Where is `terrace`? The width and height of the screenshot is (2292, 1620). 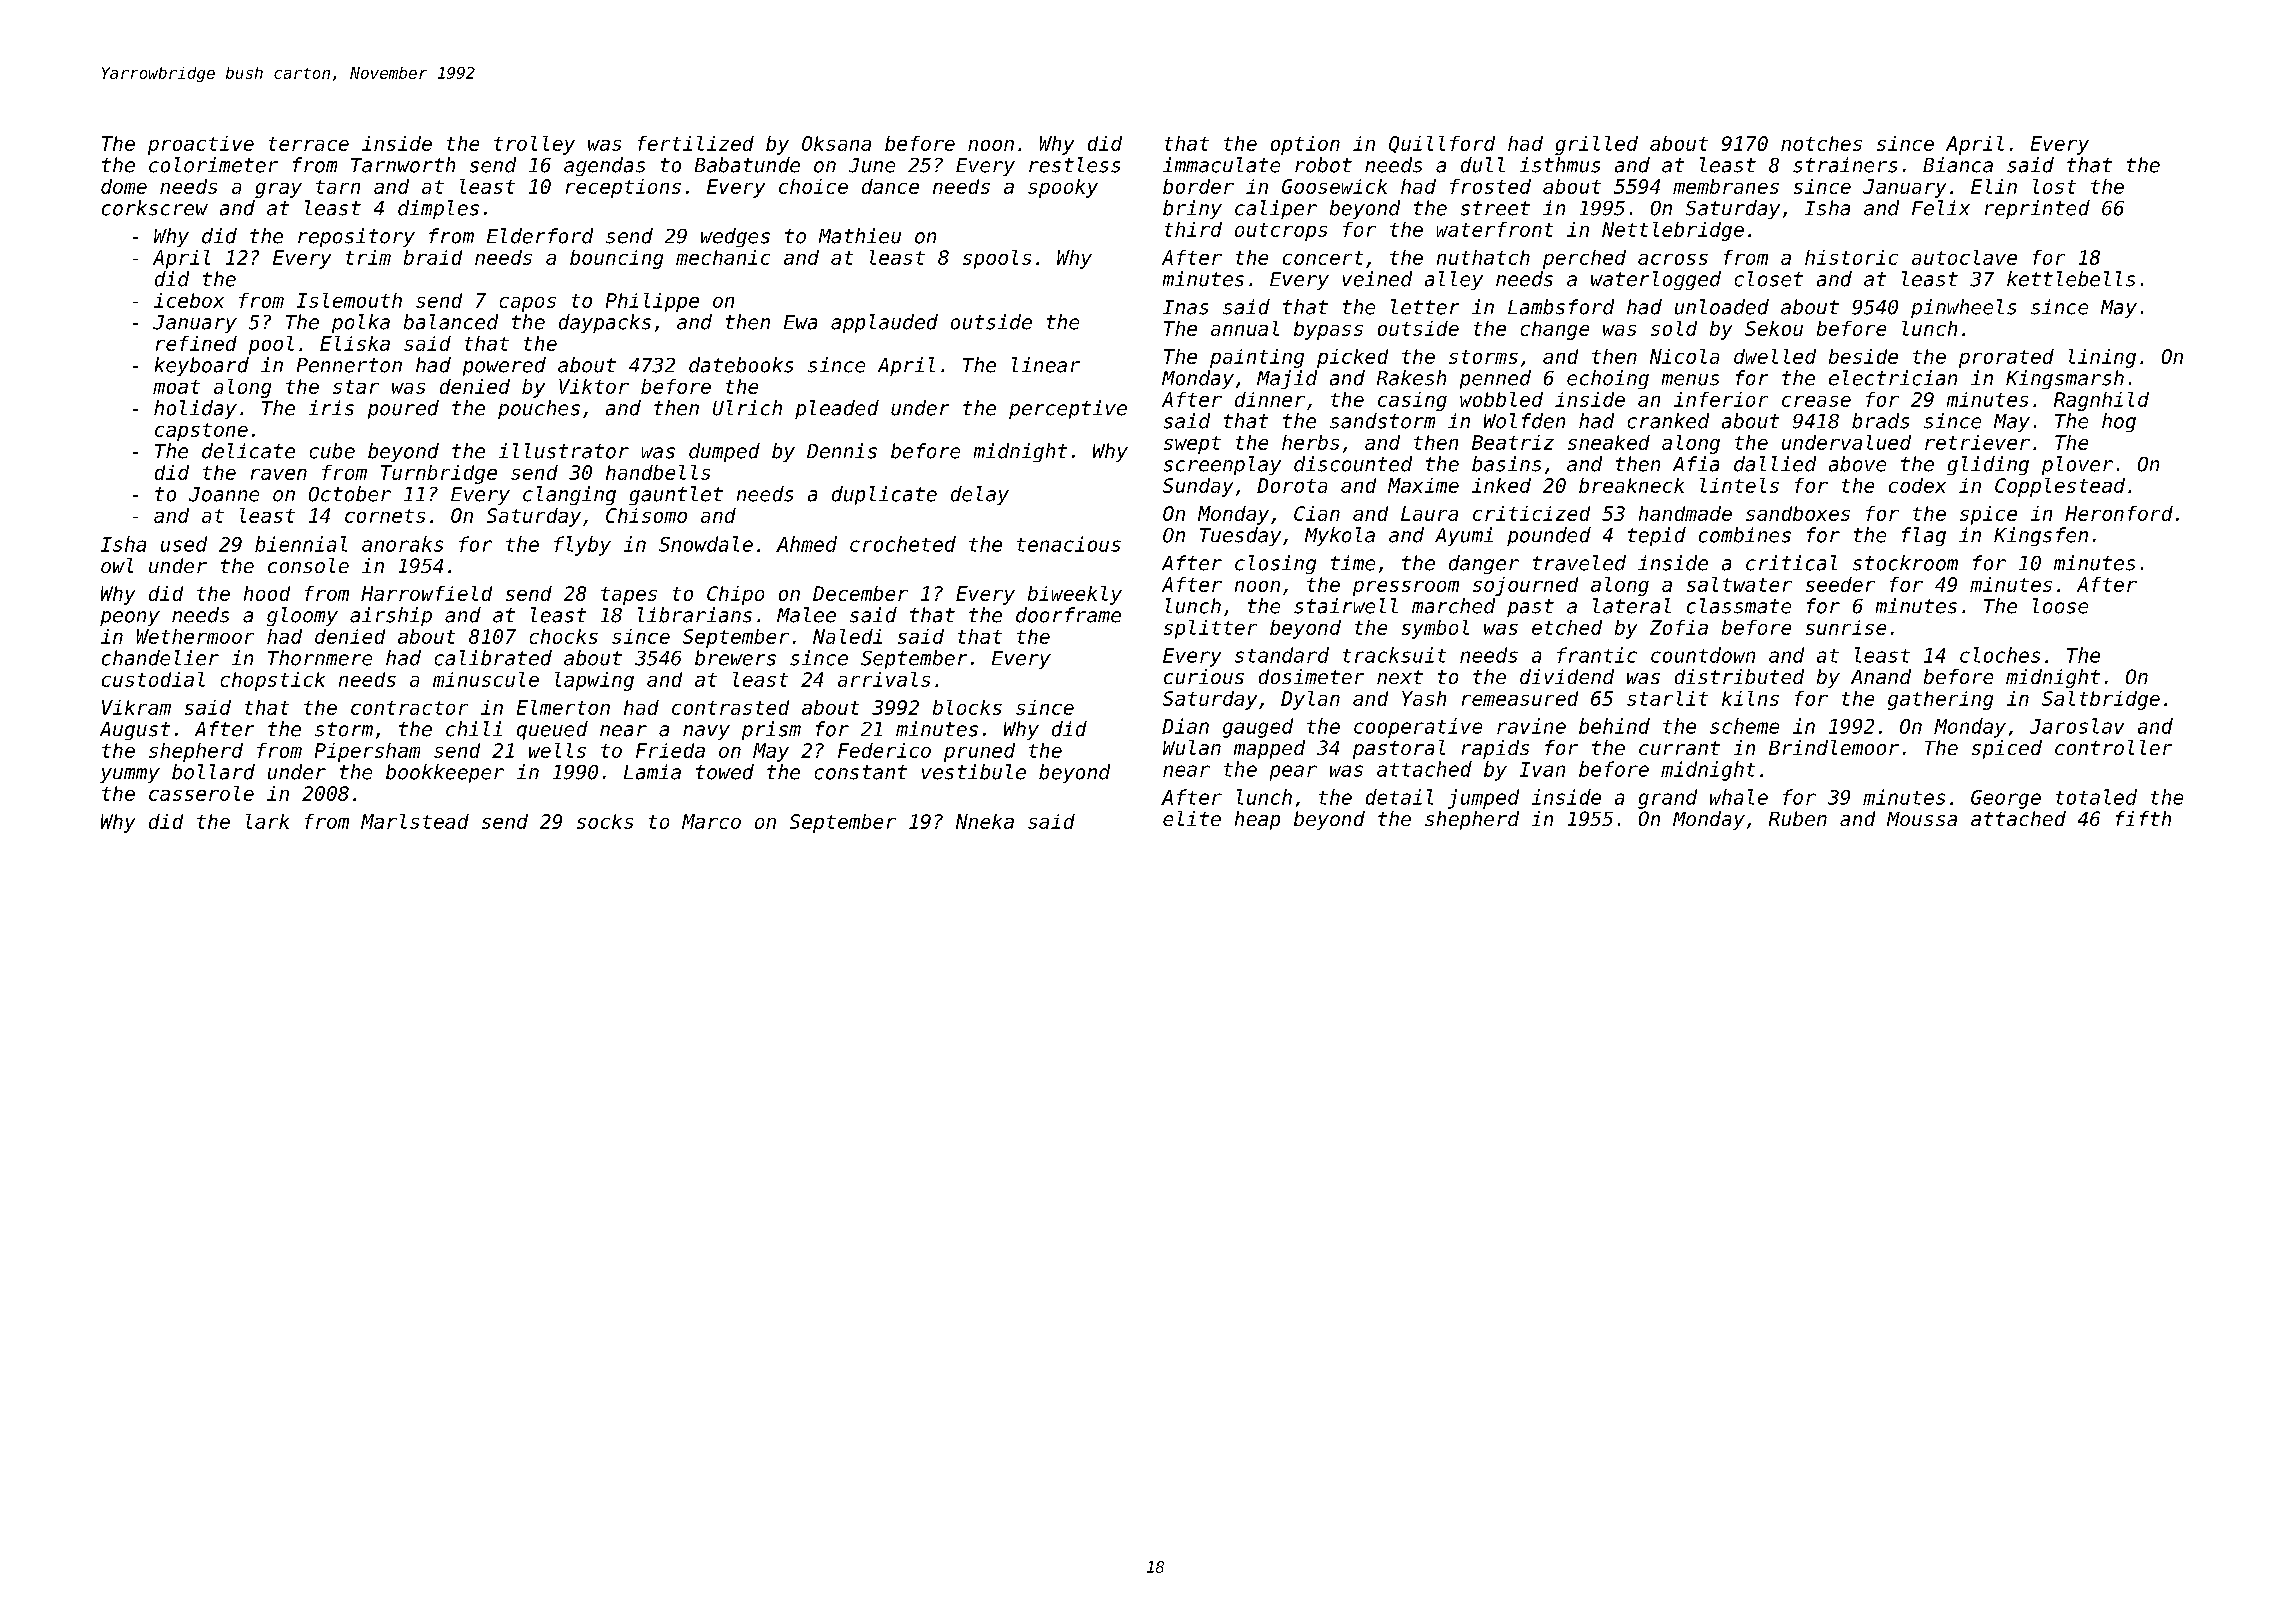
terrace is located at coordinates (309, 144).
